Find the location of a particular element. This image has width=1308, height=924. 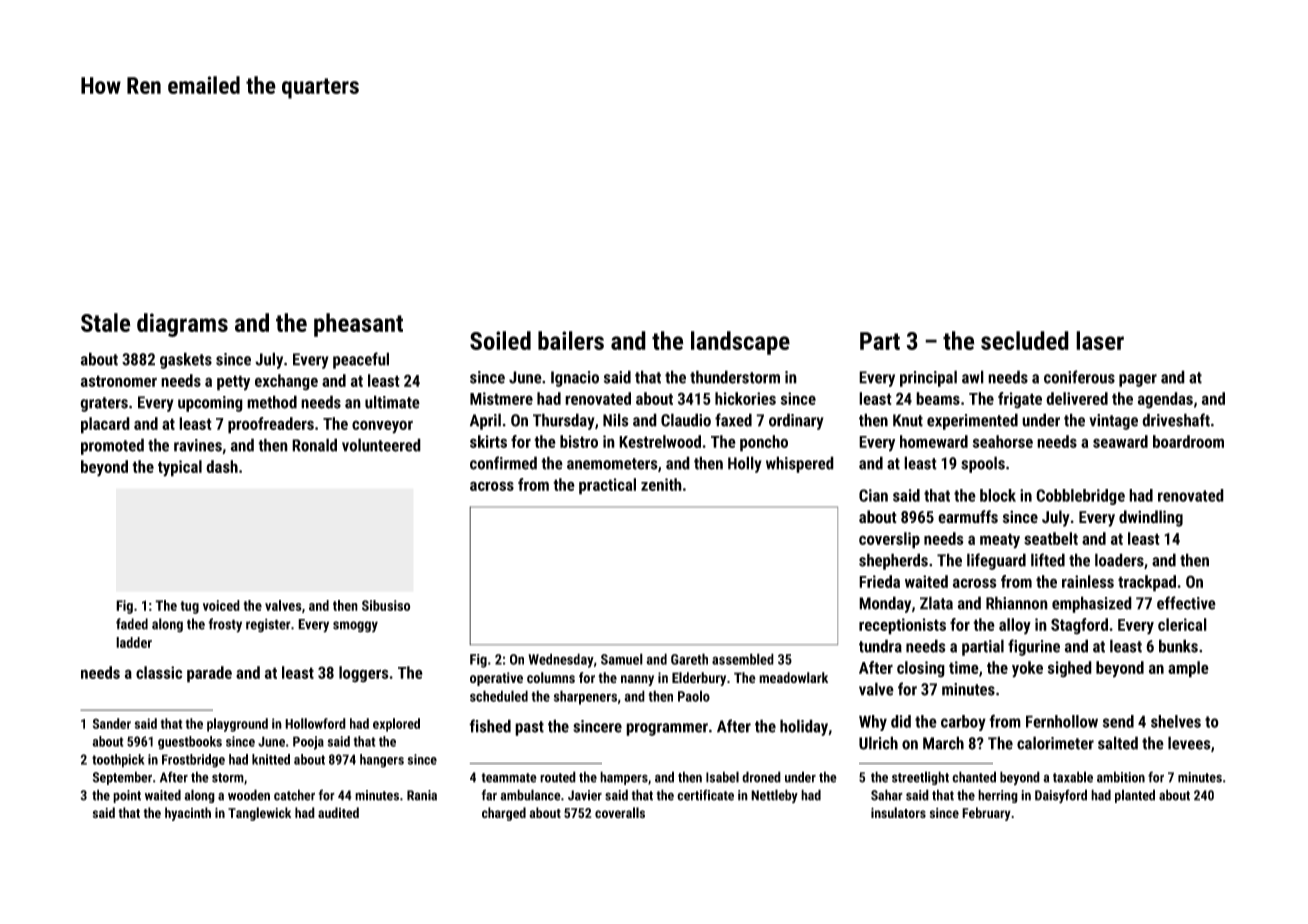

faded is located at coordinates (132, 624).
